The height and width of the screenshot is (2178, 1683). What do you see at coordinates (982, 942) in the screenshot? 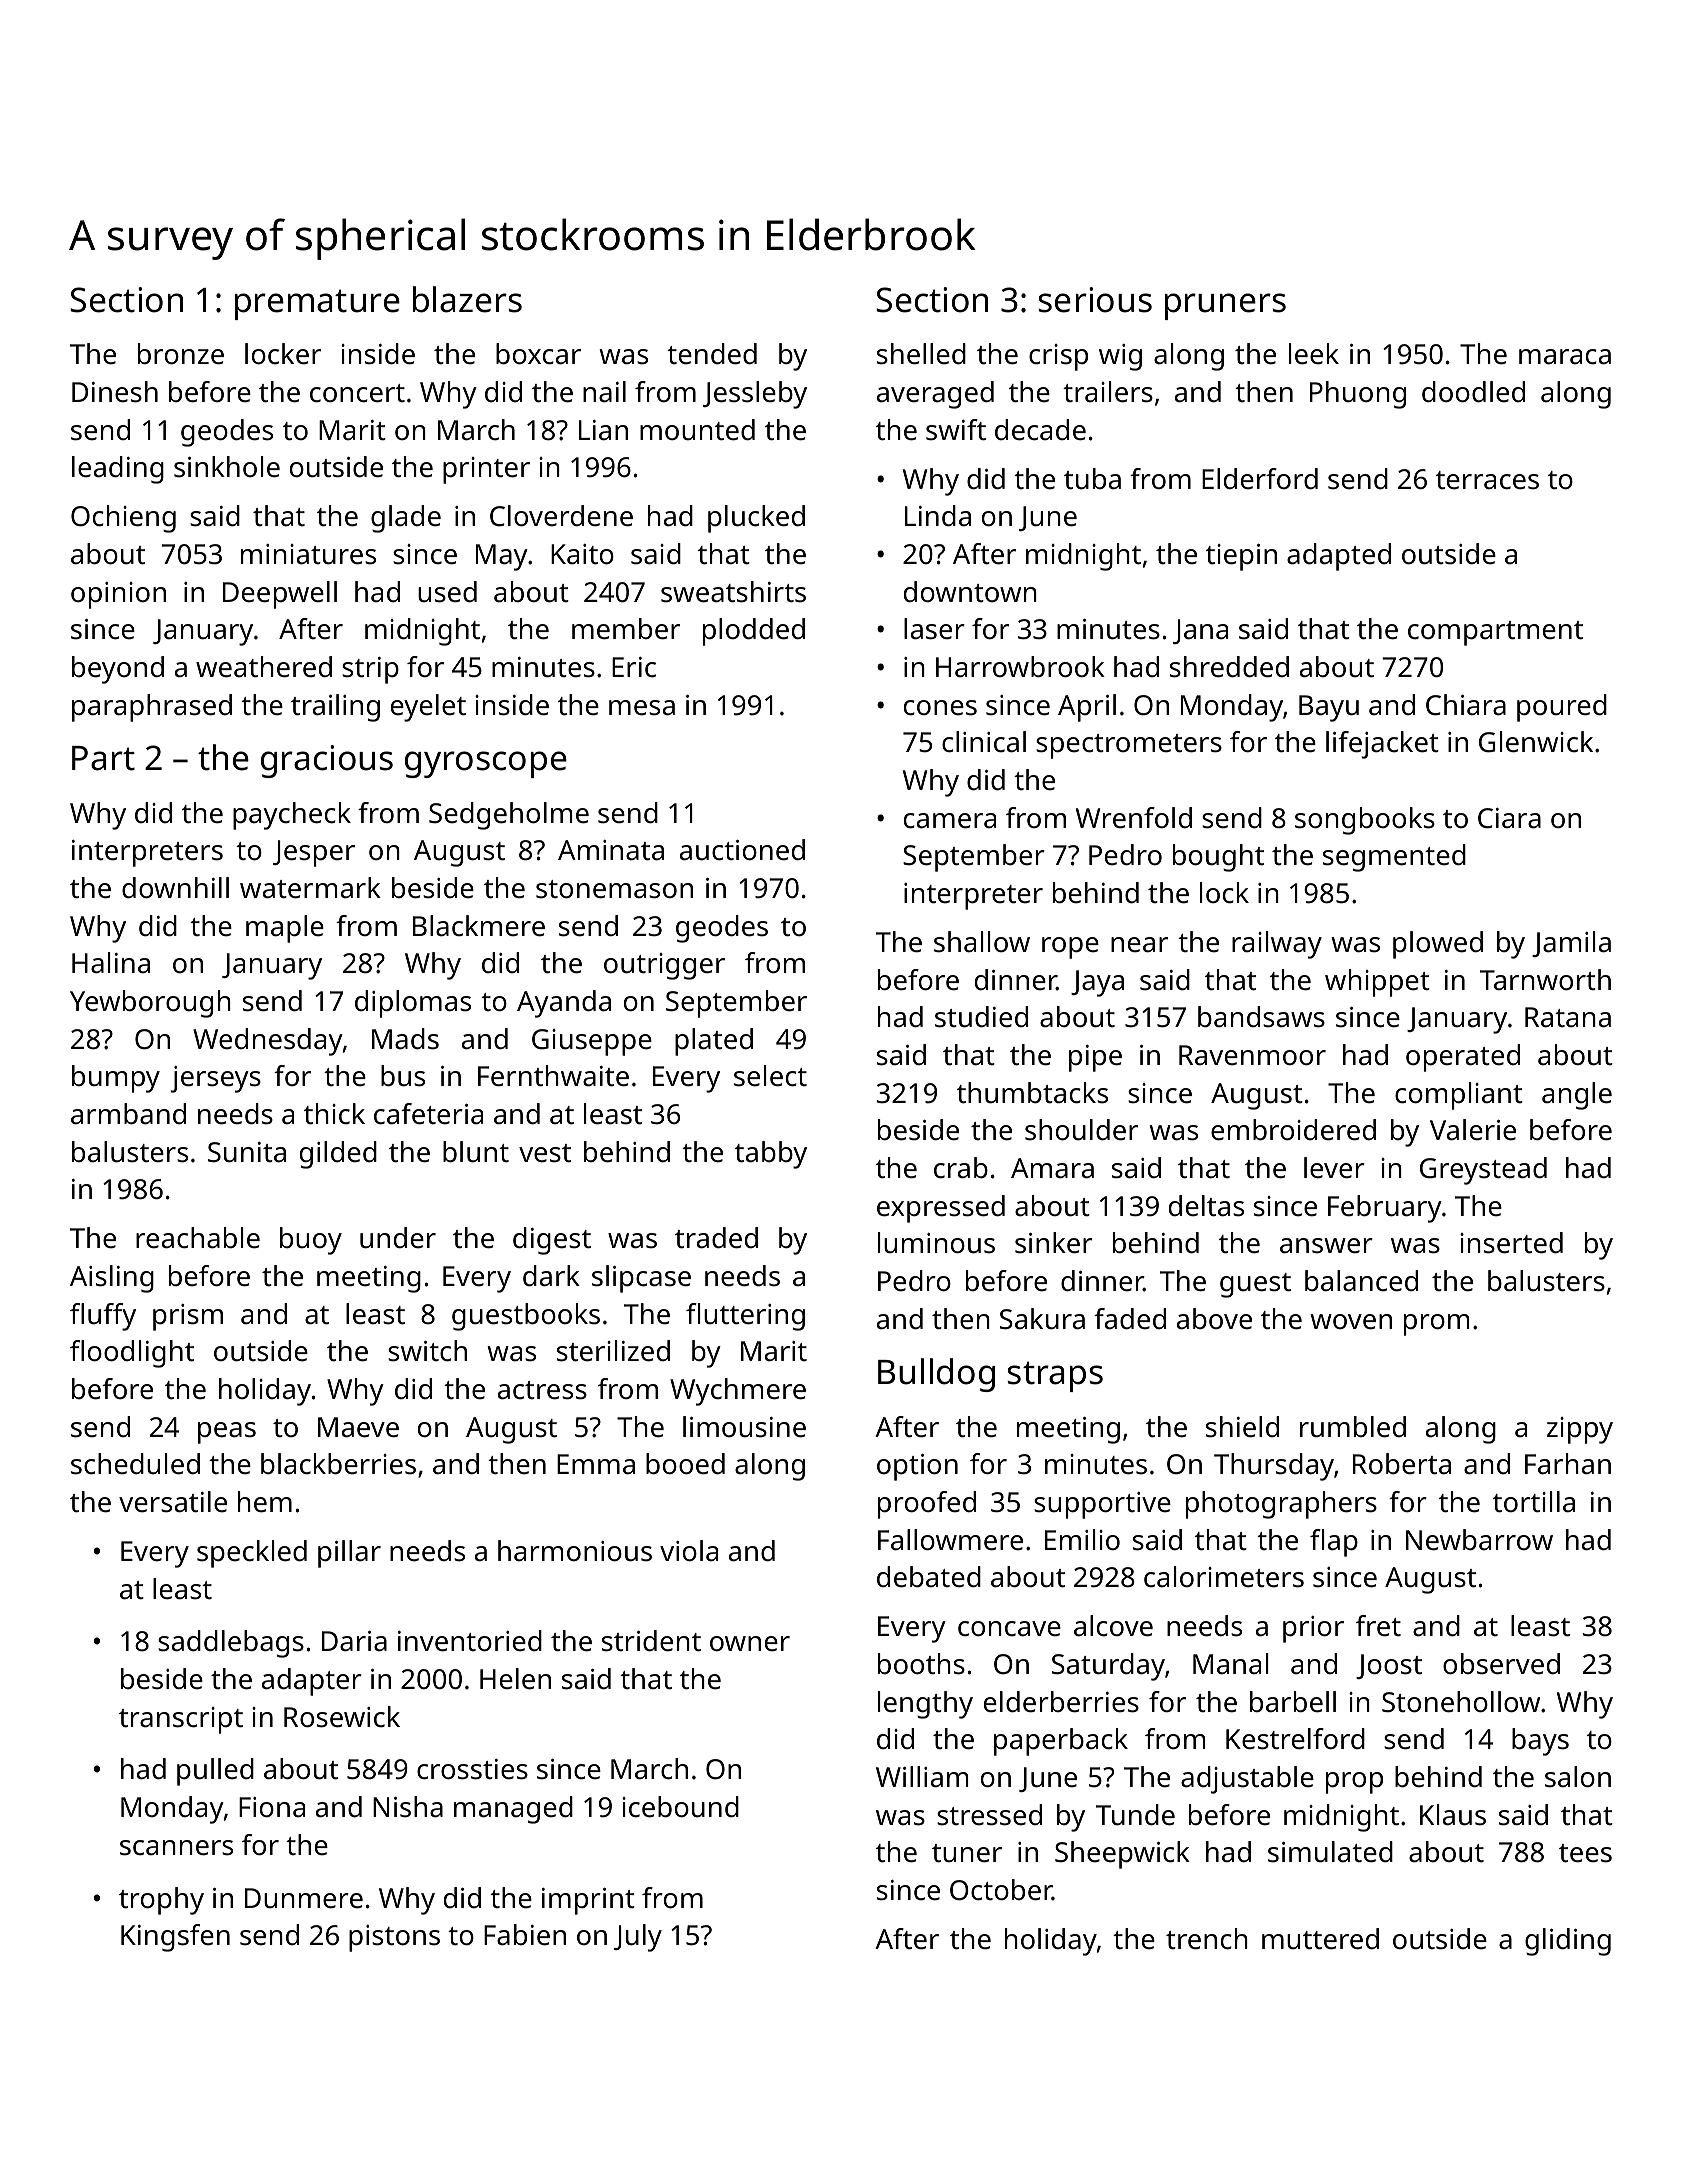
I see `shallow` at bounding box center [982, 942].
